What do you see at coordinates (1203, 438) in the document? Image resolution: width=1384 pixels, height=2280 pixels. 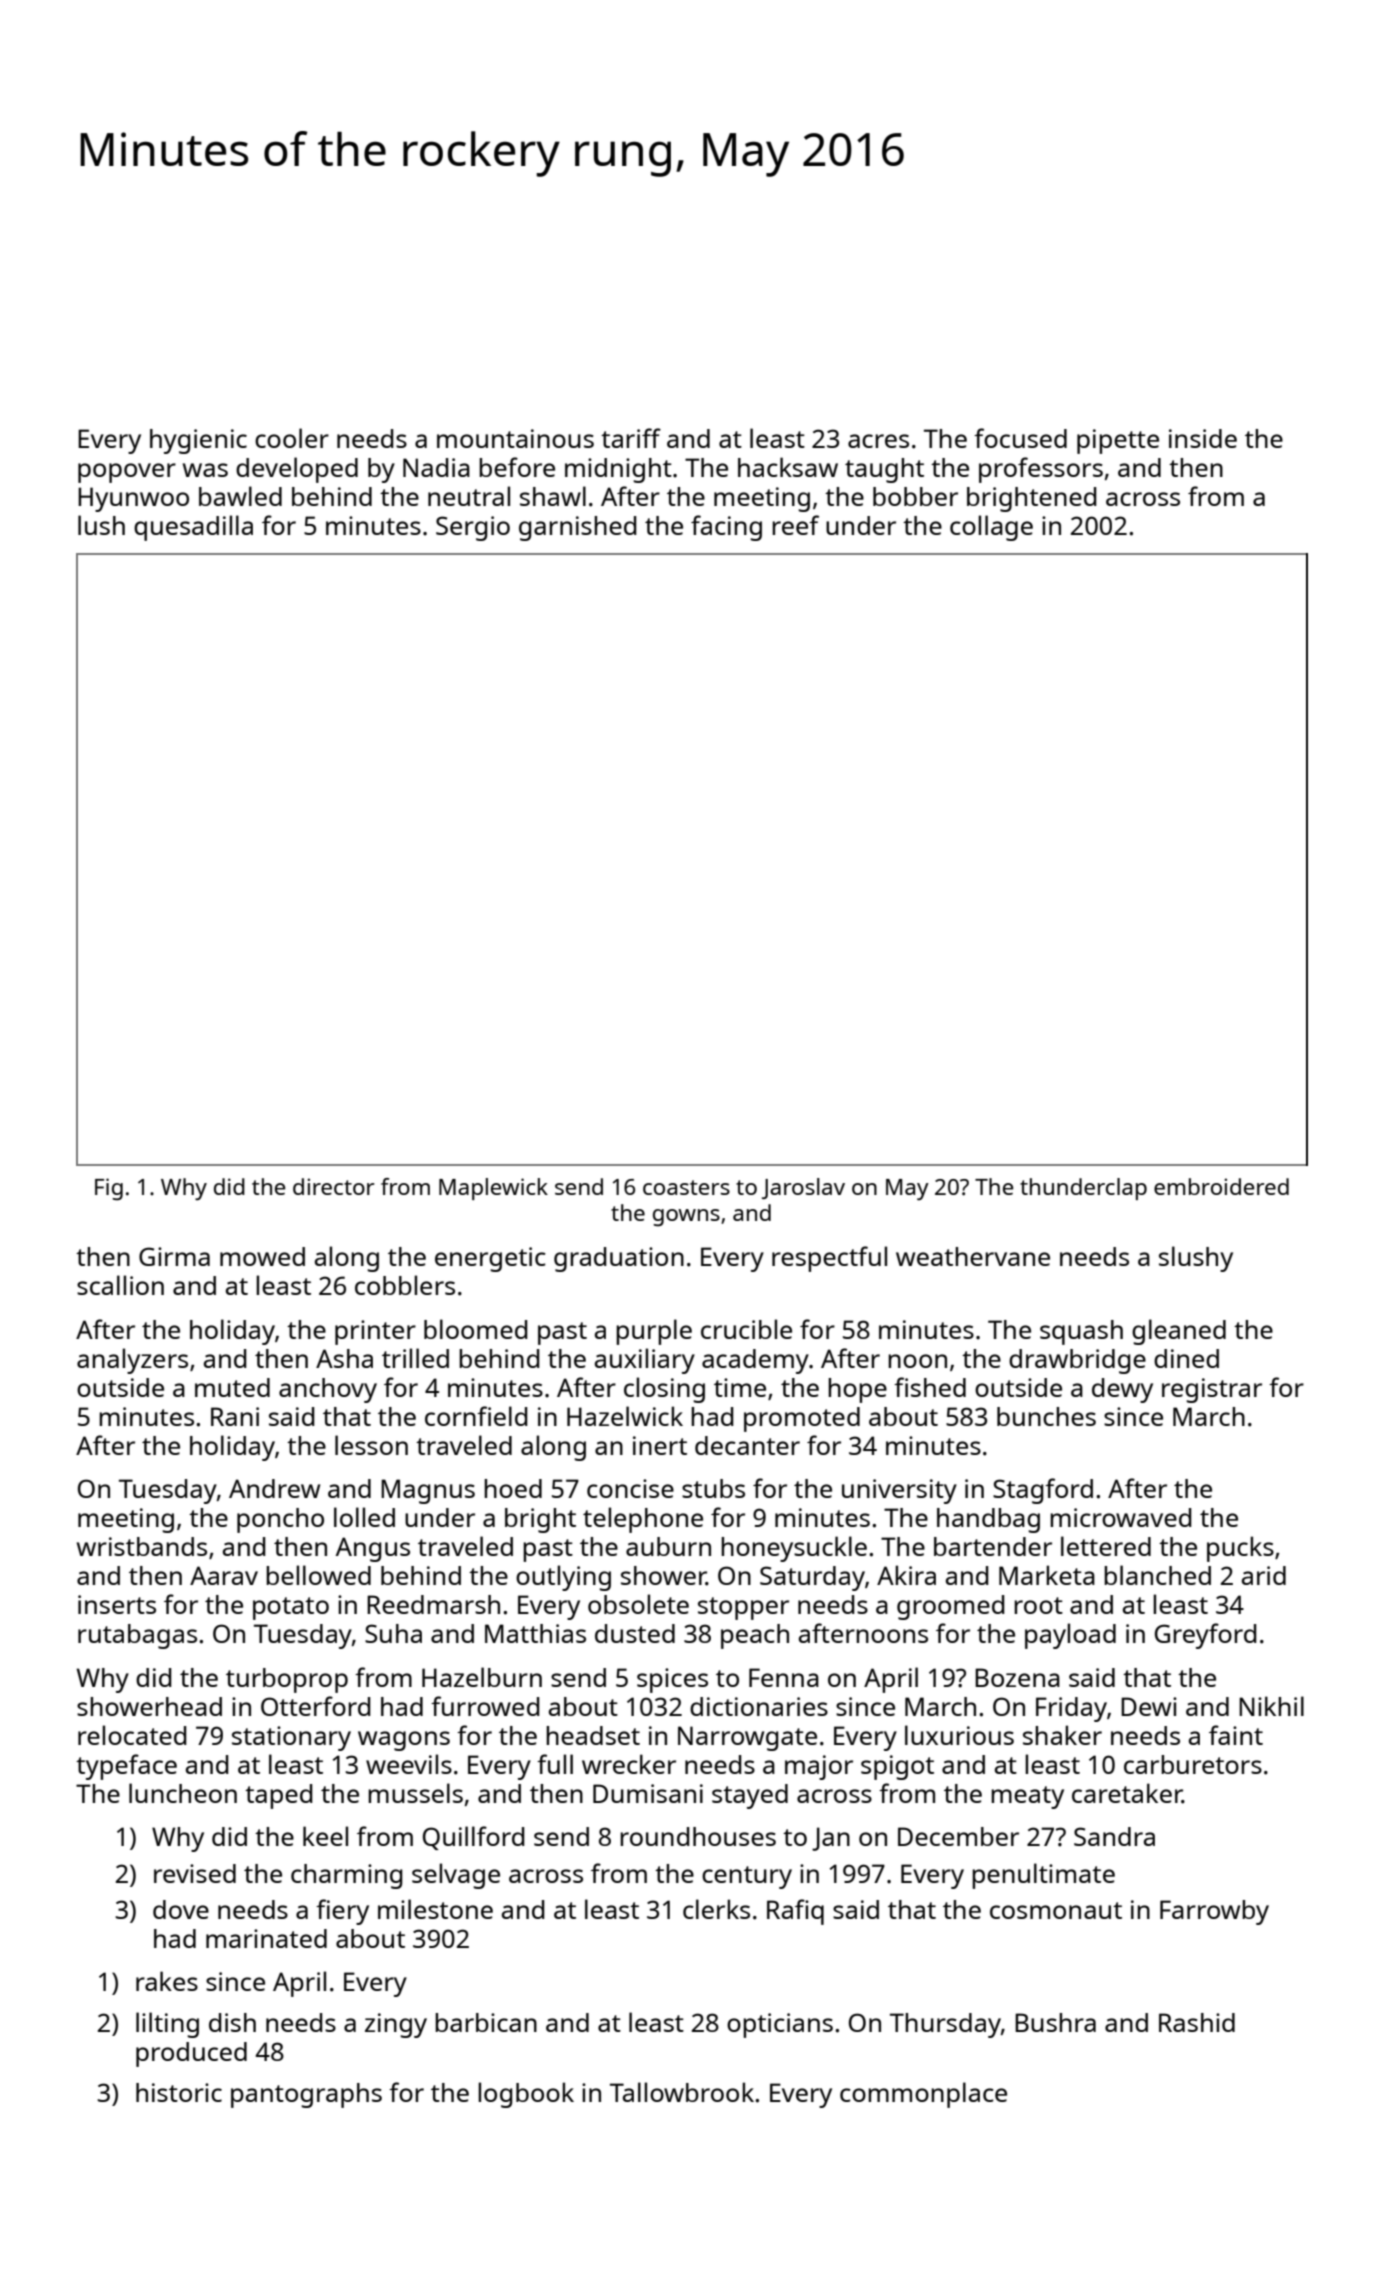 I see `inside` at bounding box center [1203, 438].
